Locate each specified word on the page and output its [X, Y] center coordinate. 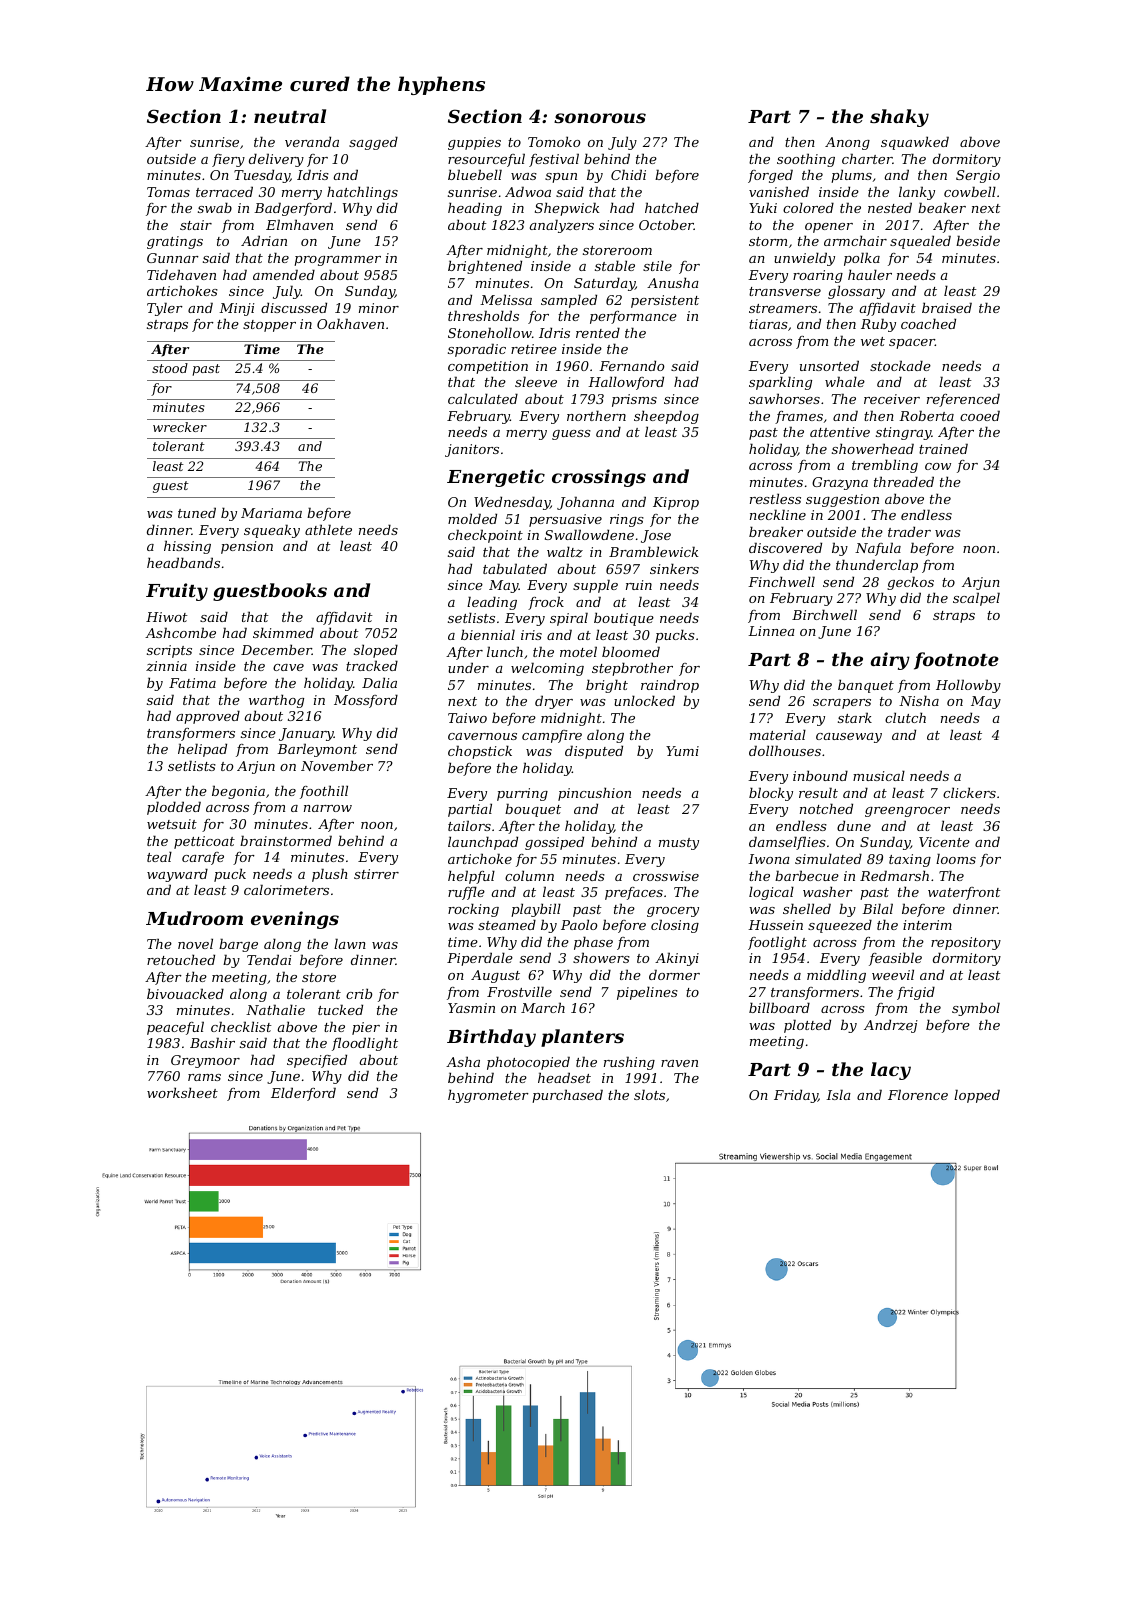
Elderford [303, 1094]
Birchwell [824, 614]
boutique [624, 619]
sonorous [600, 118]
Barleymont [317, 750]
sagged [373, 143]
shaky [899, 118]
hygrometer [488, 1096]
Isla [838, 1094]
